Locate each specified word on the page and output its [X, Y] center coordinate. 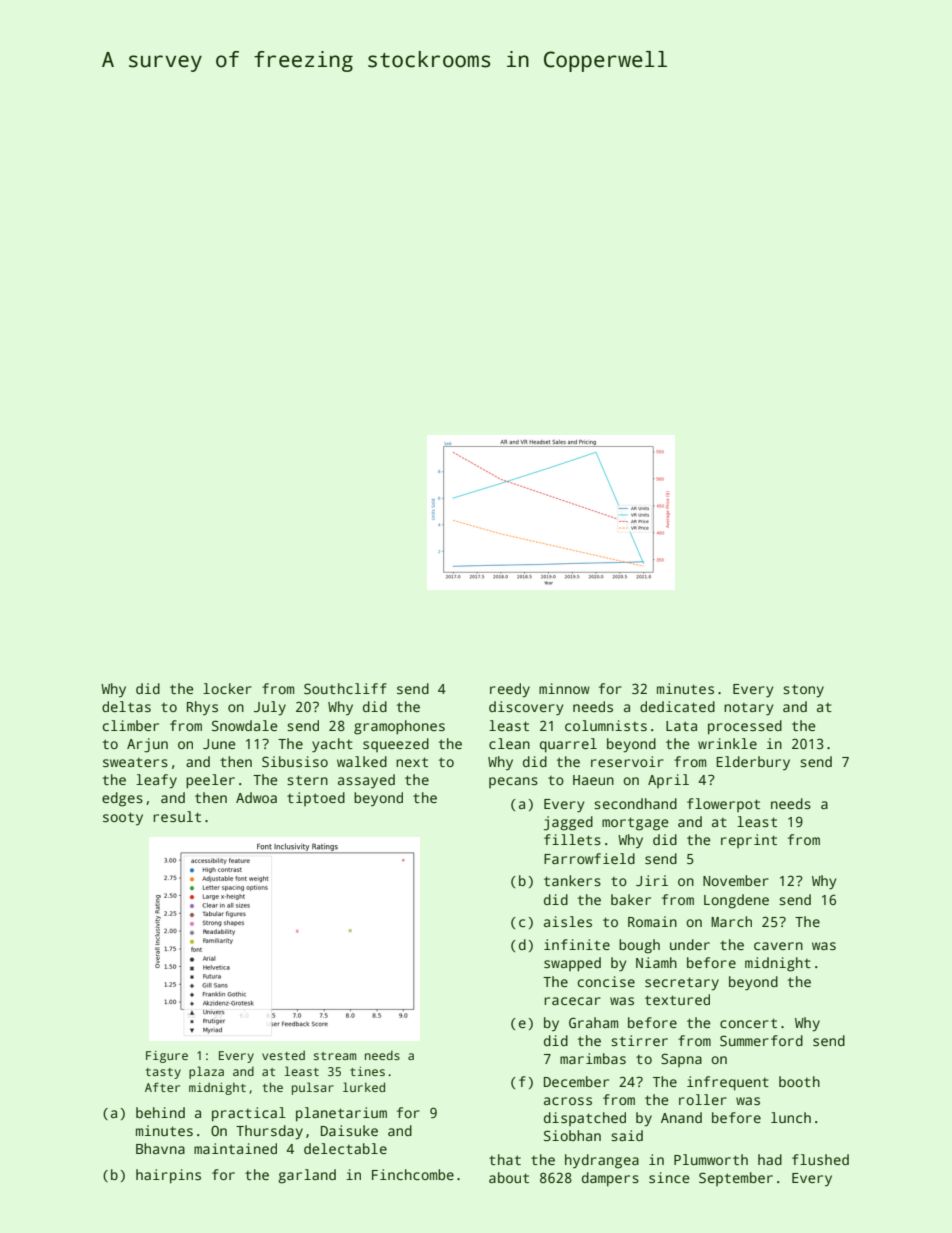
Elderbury [753, 763]
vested [283, 1055]
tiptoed [316, 799]
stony [803, 691]
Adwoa [256, 797]
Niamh [656, 962]
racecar [572, 1001]
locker [227, 688]
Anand [681, 1117]
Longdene [736, 901]
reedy [510, 690]
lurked [364, 1087]
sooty [123, 819]
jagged [568, 823]
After [162, 1087]
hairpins [168, 1176]
